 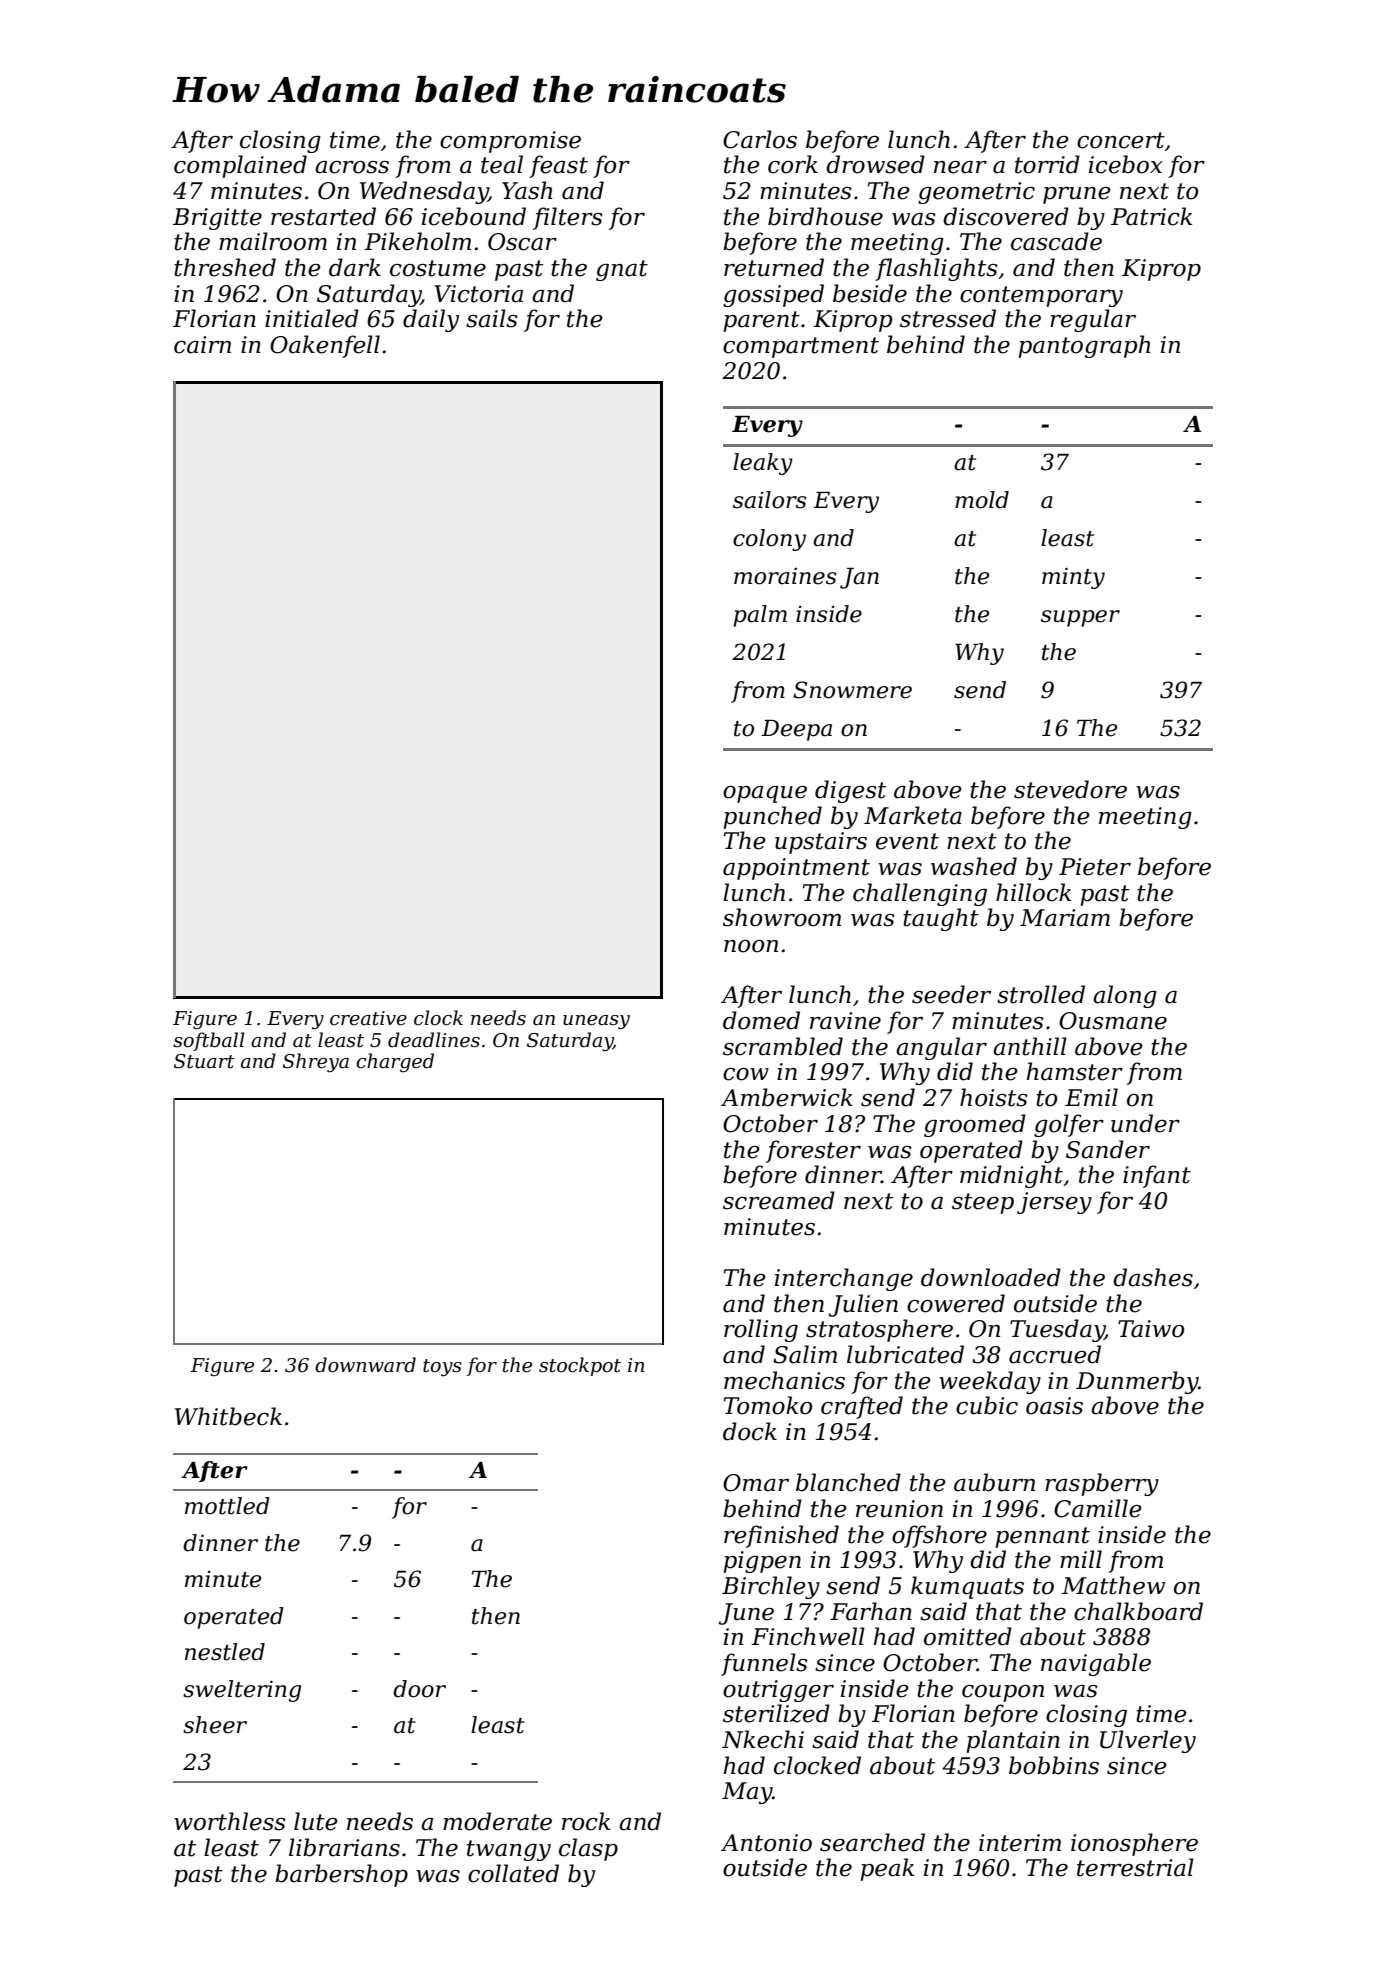 What do you see at coordinates (1121, 140) in the screenshot?
I see `concert` at bounding box center [1121, 140].
